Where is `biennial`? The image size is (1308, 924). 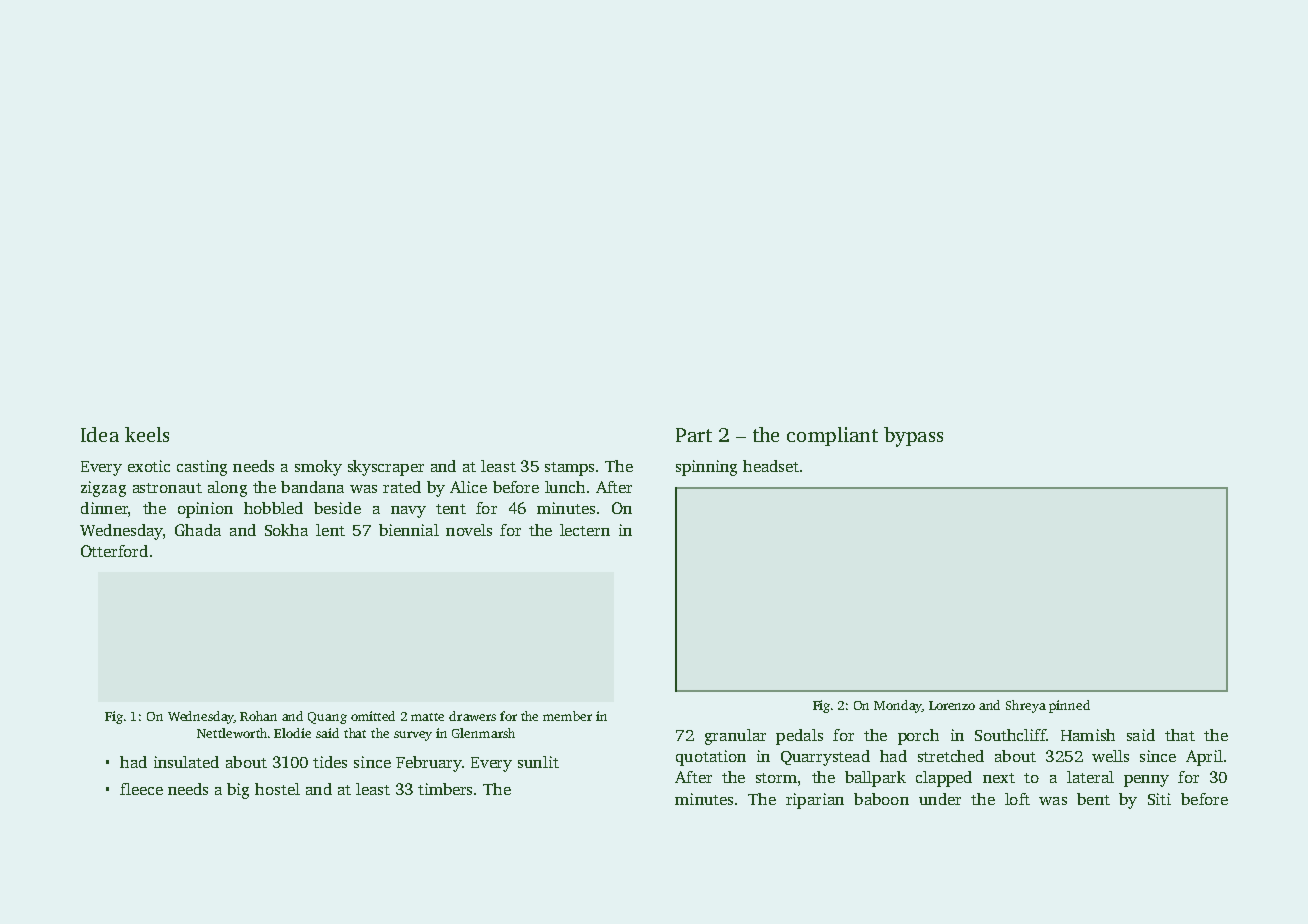 biennial is located at coordinates (409, 530).
